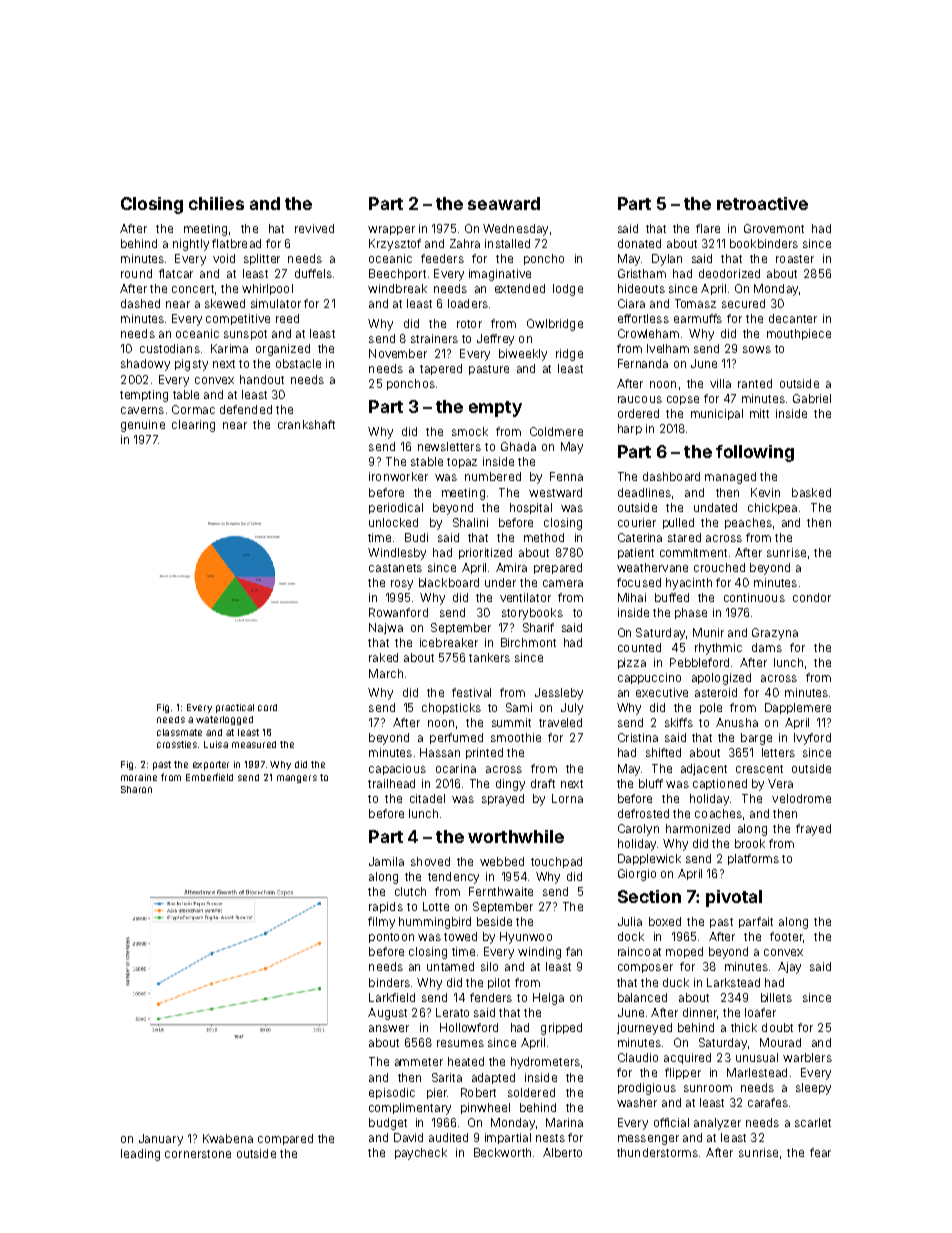 This image has height=1233, width=952. Describe the element at coordinates (421, 1154) in the image. I see `paycheck` at that location.
